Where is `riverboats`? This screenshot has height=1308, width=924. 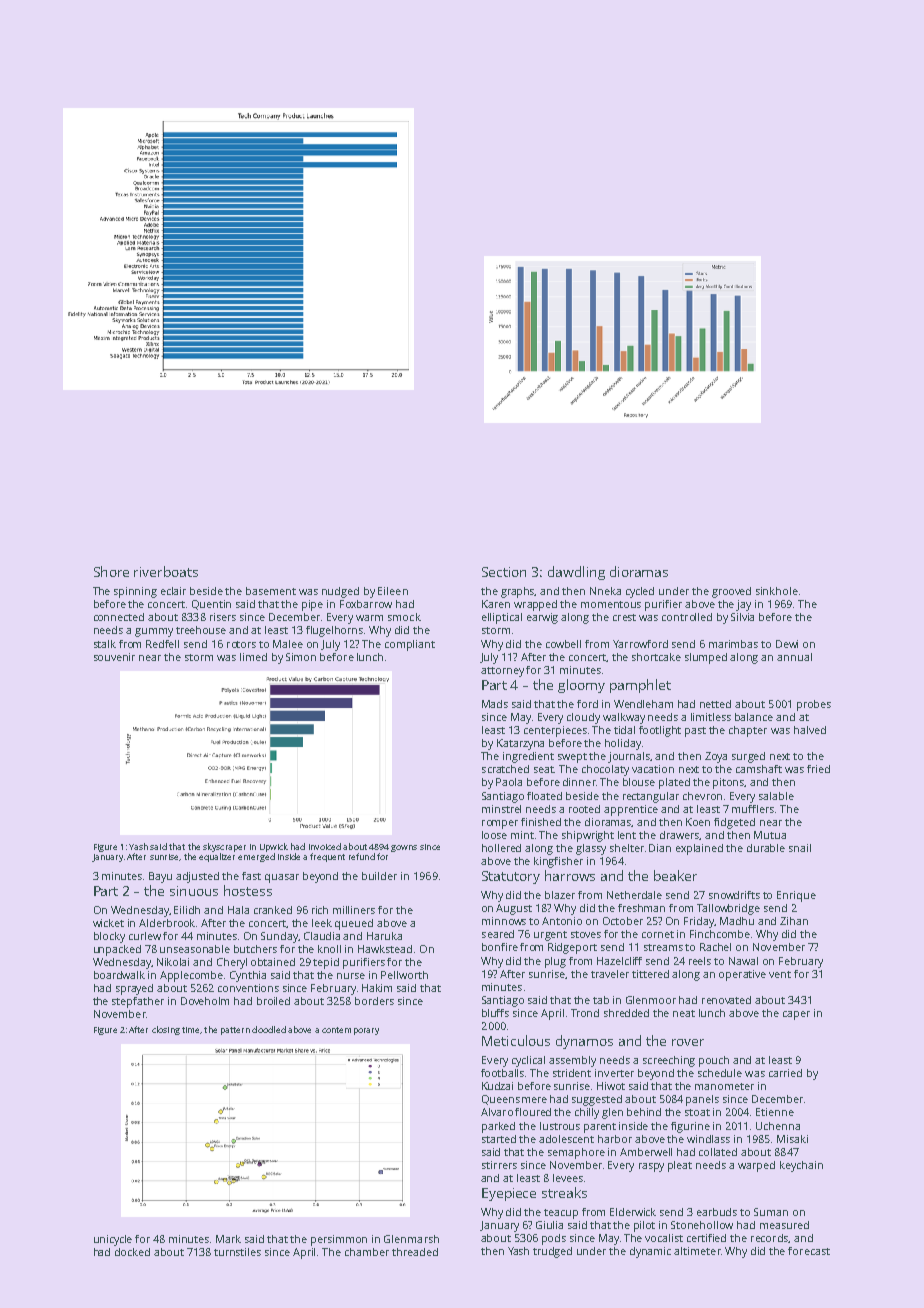 riverboats is located at coordinates (166, 571).
